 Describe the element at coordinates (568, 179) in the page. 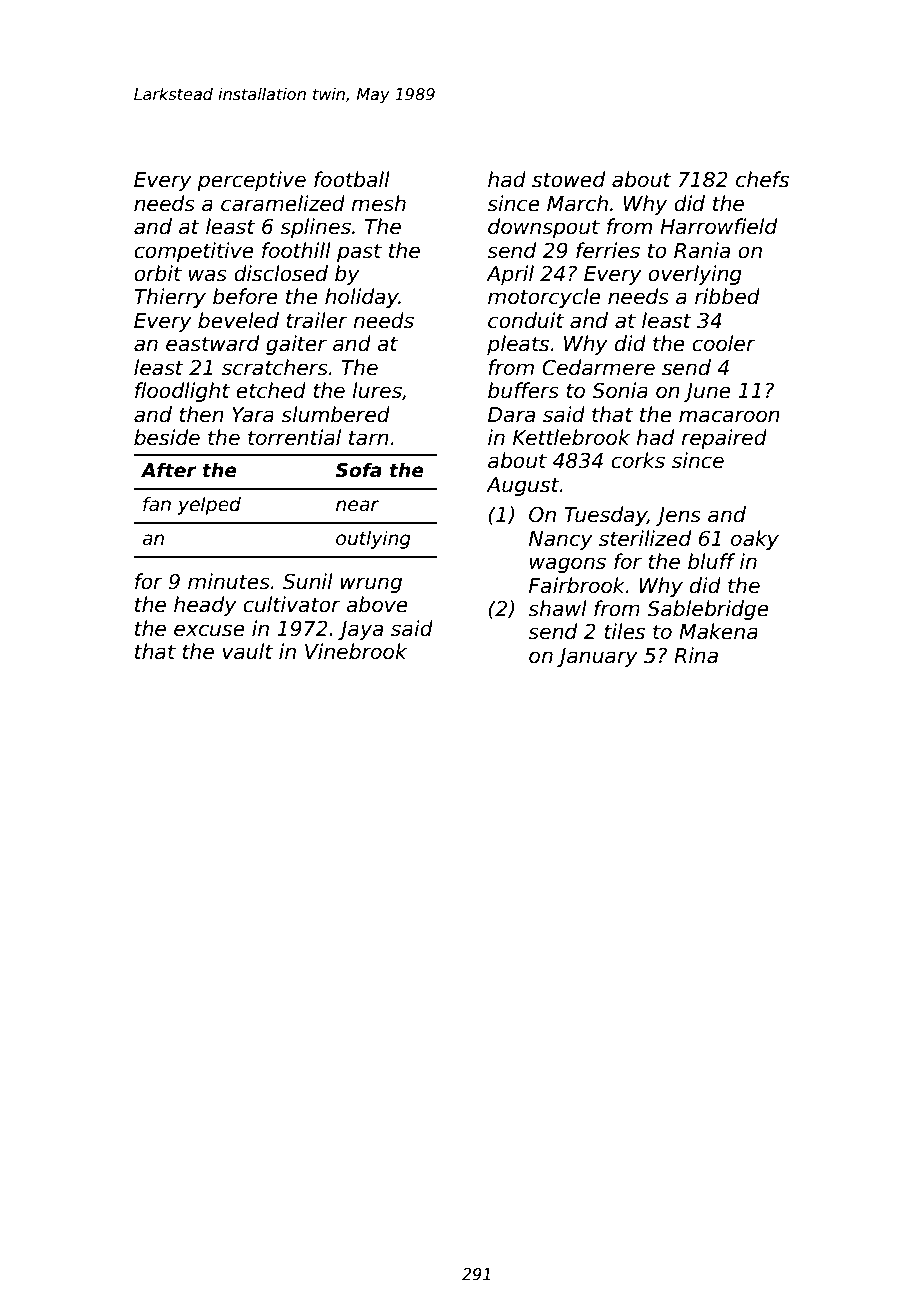

I see `stowed` at that location.
